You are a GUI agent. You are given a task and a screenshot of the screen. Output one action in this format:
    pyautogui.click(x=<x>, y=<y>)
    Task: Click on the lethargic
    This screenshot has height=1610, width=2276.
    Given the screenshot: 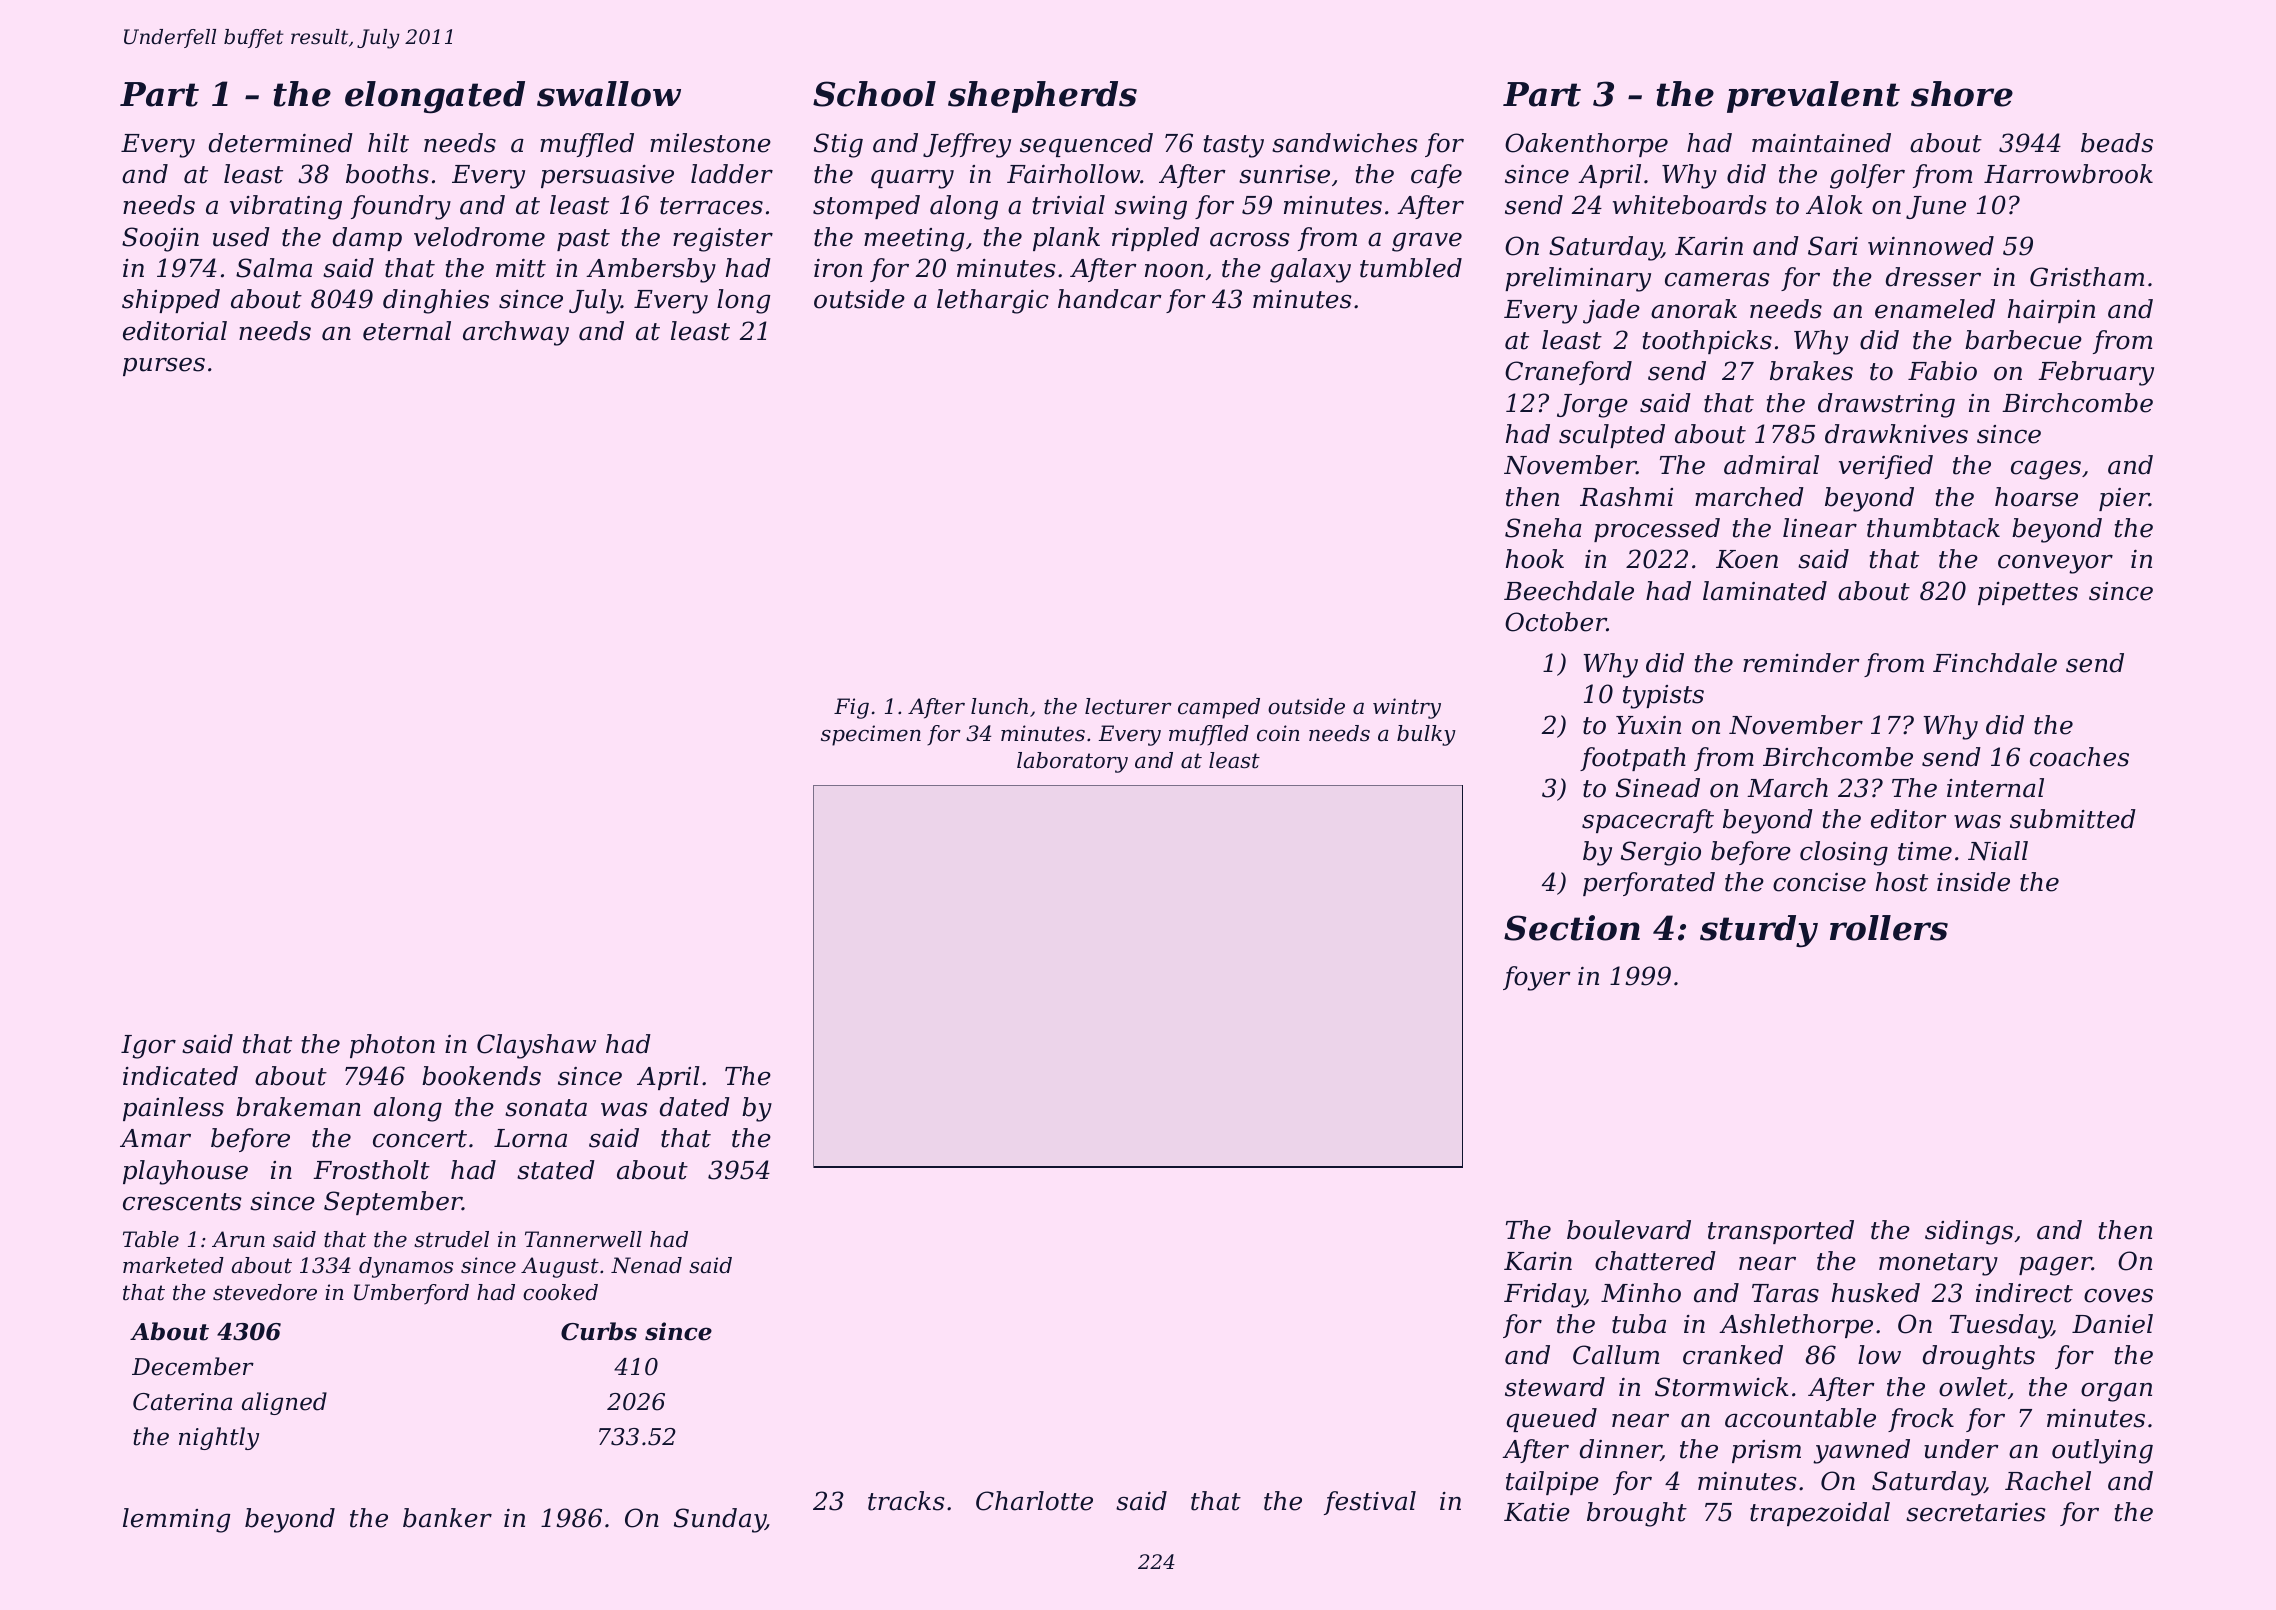 What is the action you would take?
    pyautogui.click(x=993, y=301)
